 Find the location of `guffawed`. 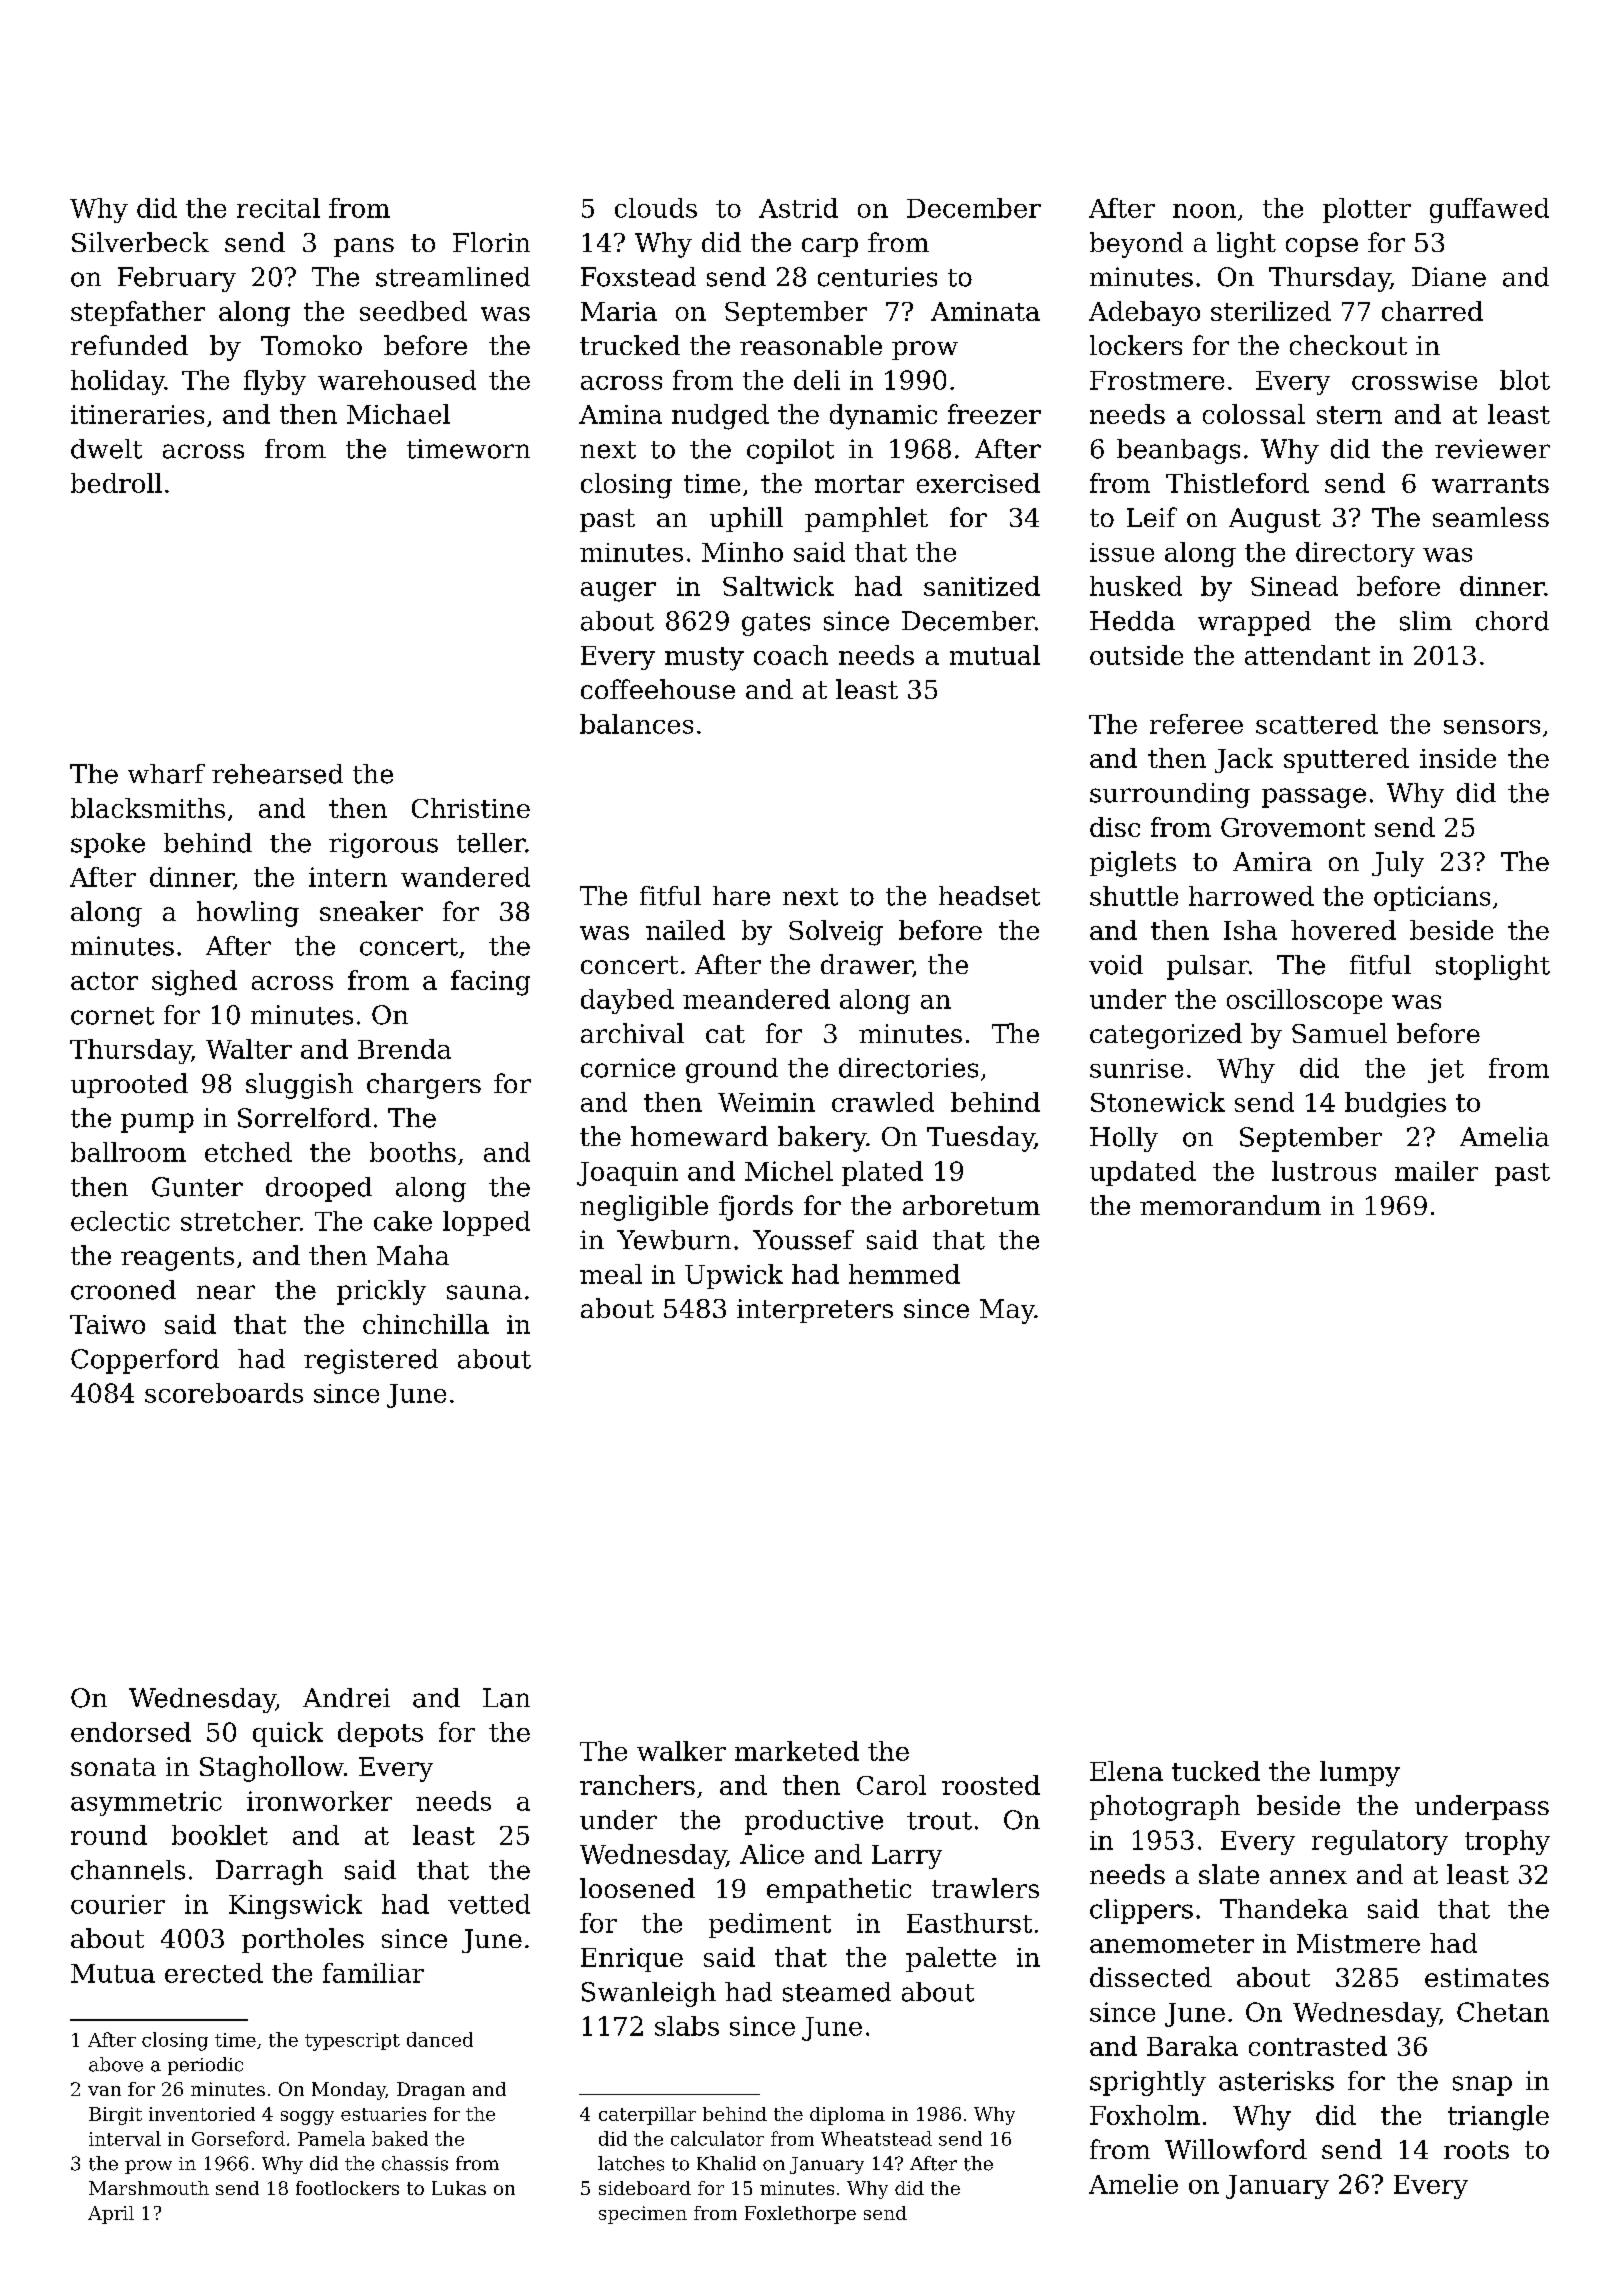

guffawed is located at coordinates (1489, 210).
